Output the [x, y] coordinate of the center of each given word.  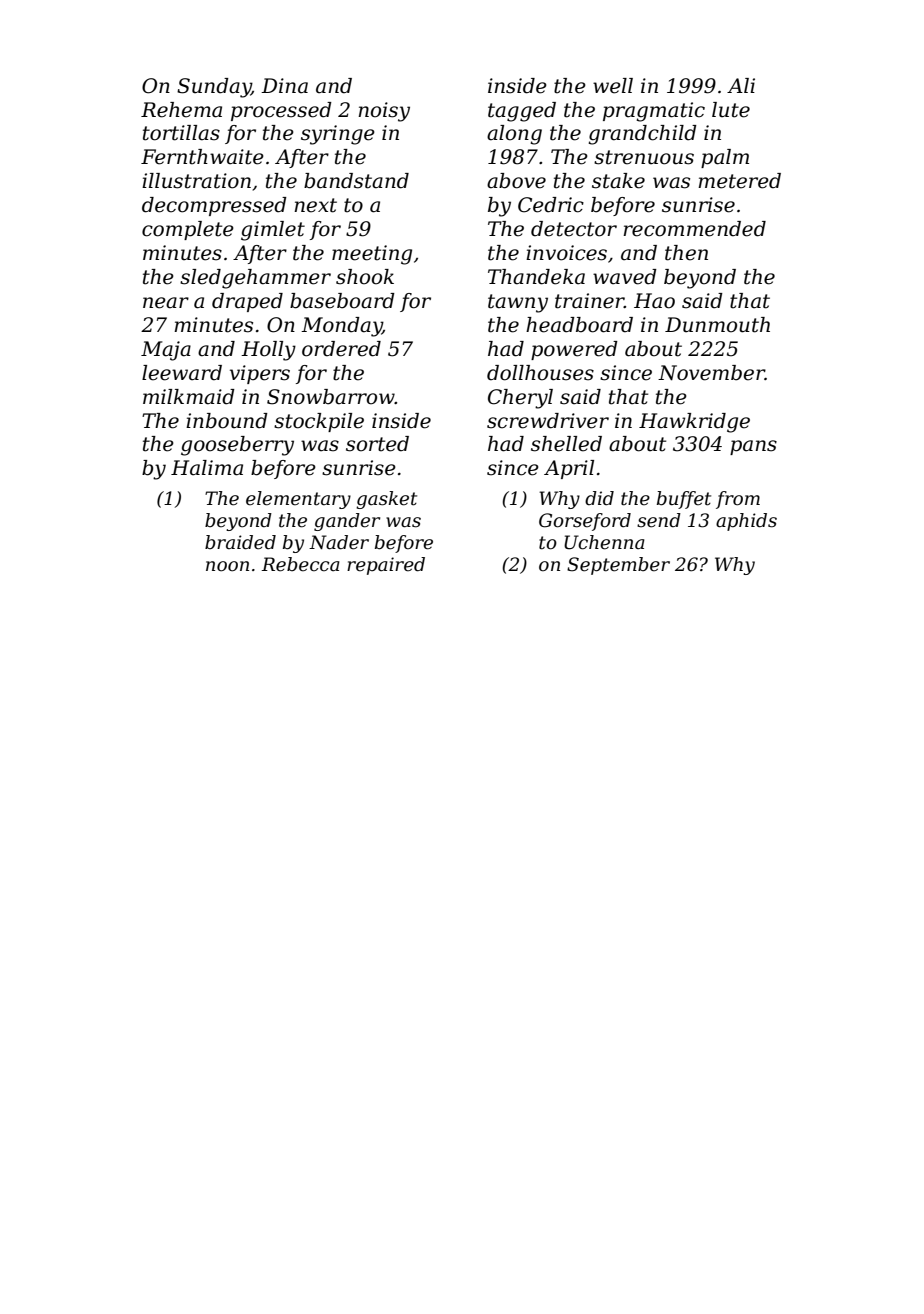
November [711, 373]
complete [188, 230]
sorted [377, 444]
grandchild [642, 135]
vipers [260, 374]
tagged [522, 112]
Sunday [214, 88]
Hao [654, 301]
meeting [372, 255]
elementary [298, 500]
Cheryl [520, 399]
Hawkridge [694, 423]
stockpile [319, 422]
